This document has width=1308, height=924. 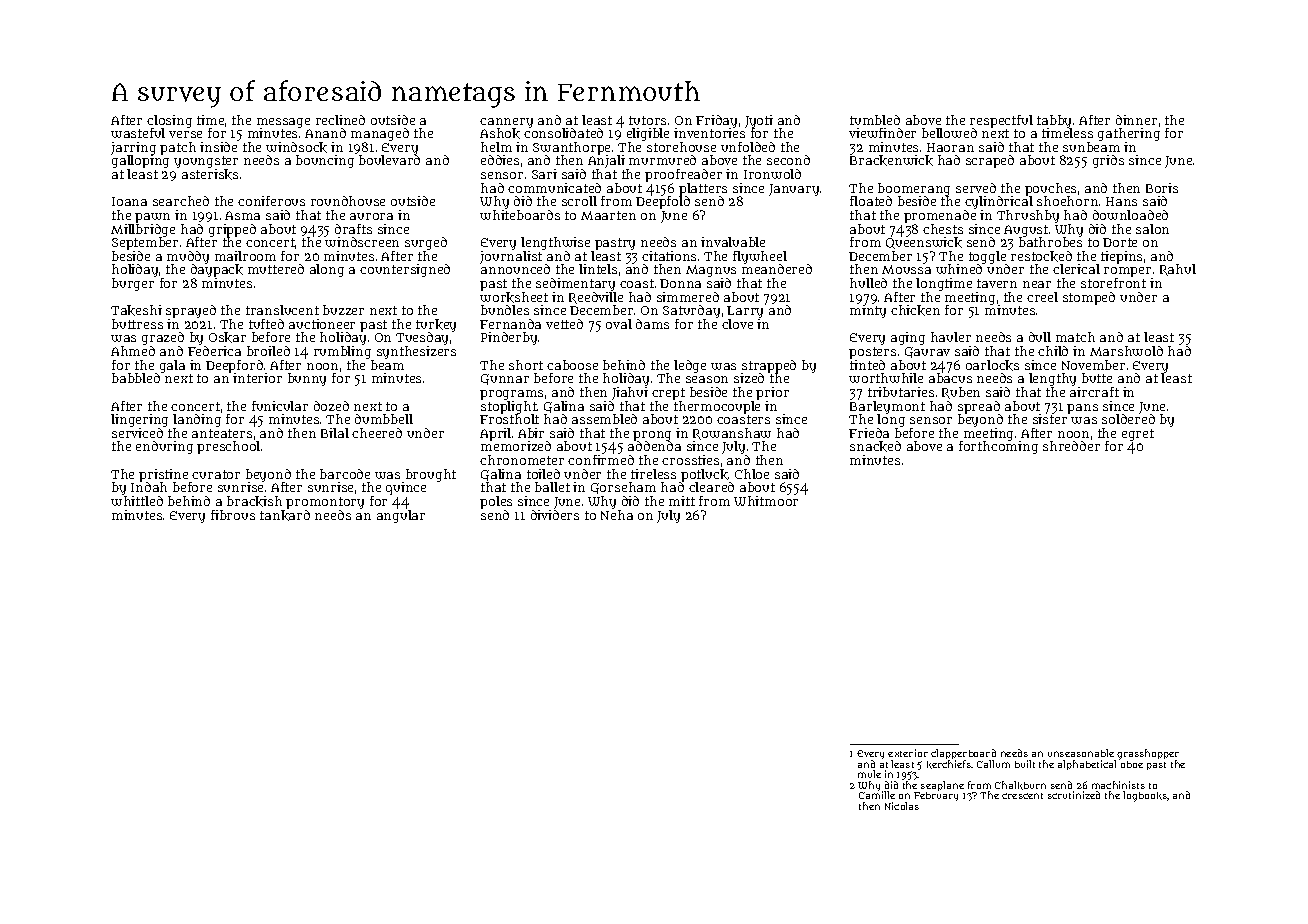 What do you see at coordinates (766, 501) in the document?
I see `Whitmoor` at bounding box center [766, 501].
